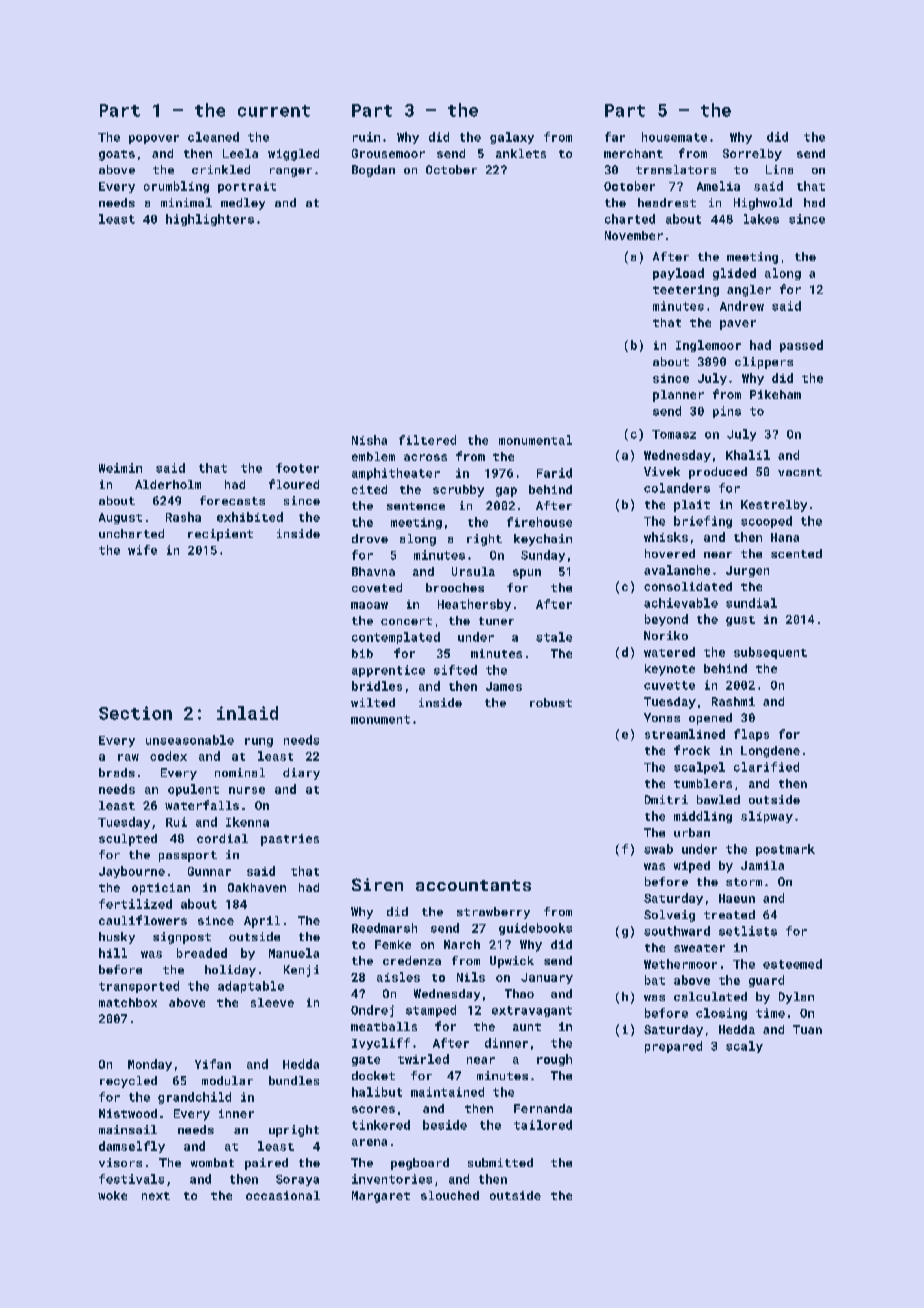 The height and width of the screenshot is (1308, 924). I want to click on stale, so click(554, 637).
